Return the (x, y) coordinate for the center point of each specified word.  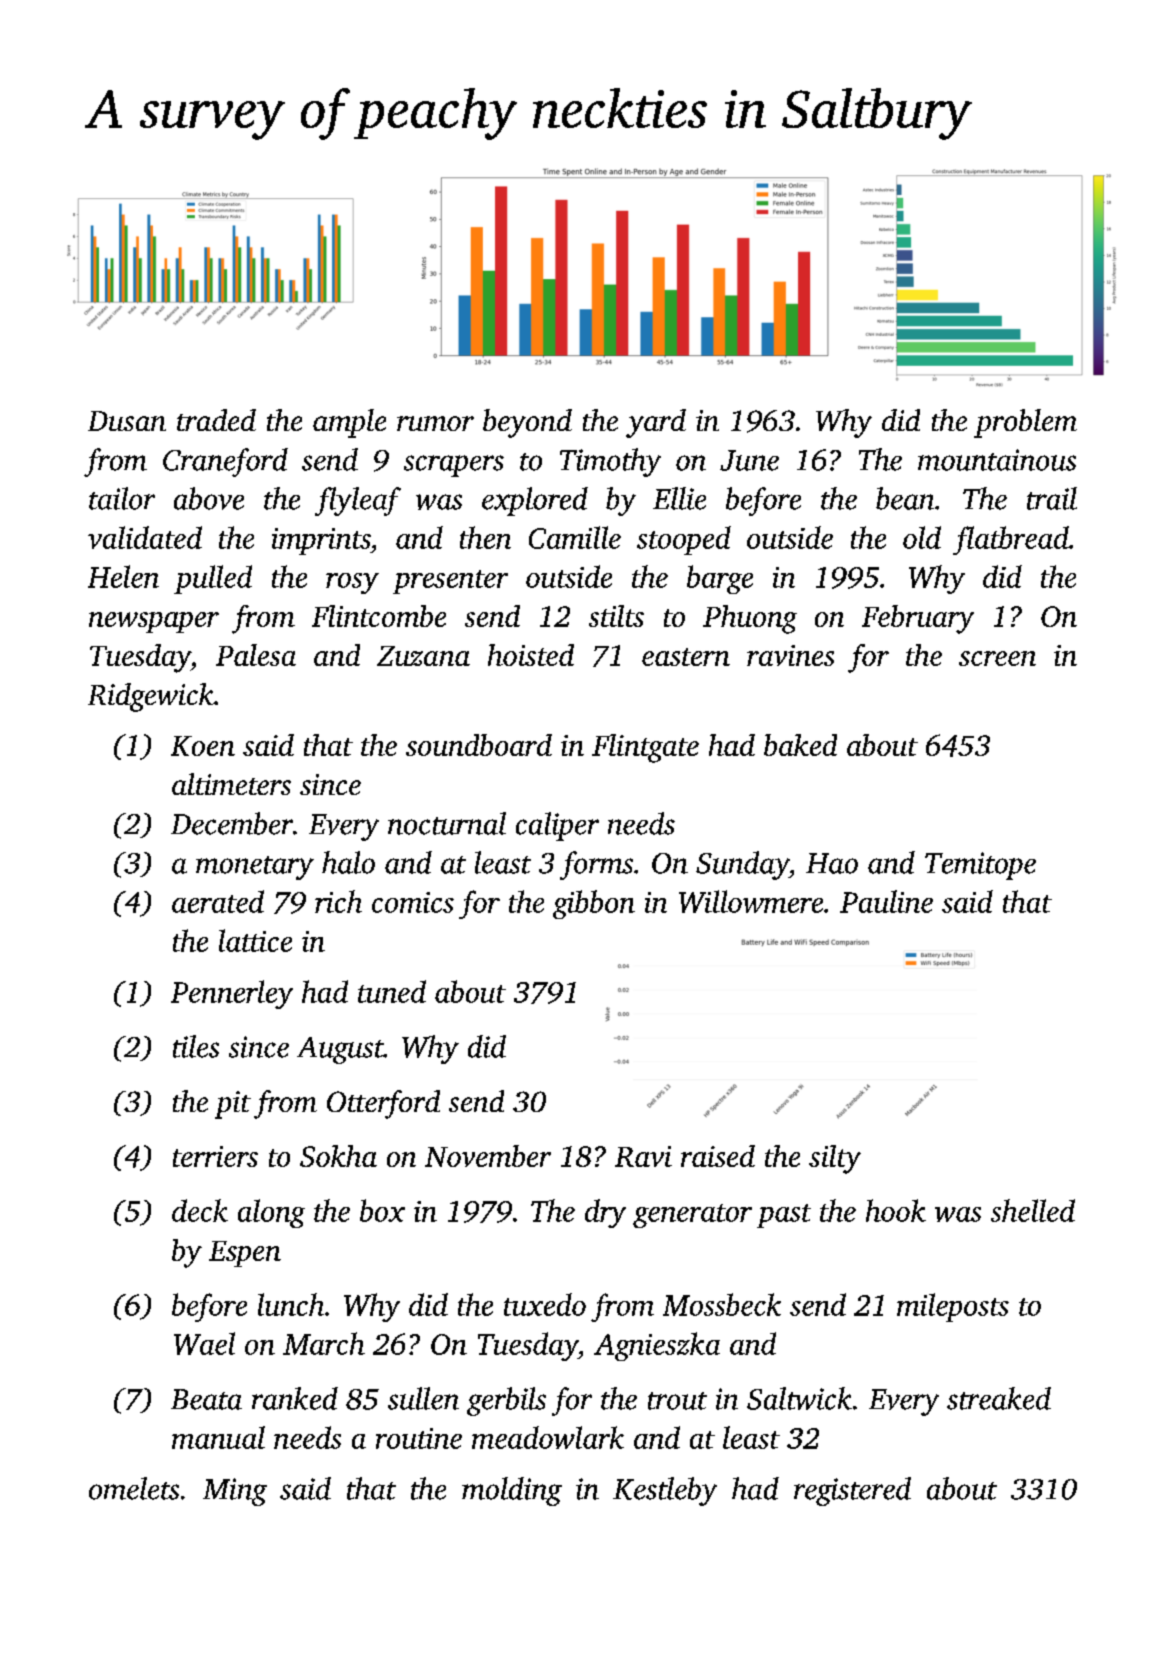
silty (835, 1159)
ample (349, 423)
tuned (392, 991)
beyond (527, 423)
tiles (196, 1046)
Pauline (886, 901)
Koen (203, 746)
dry (605, 1213)
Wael (204, 1343)
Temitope (980, 866)
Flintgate (645, 748)
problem (1025, 423)
